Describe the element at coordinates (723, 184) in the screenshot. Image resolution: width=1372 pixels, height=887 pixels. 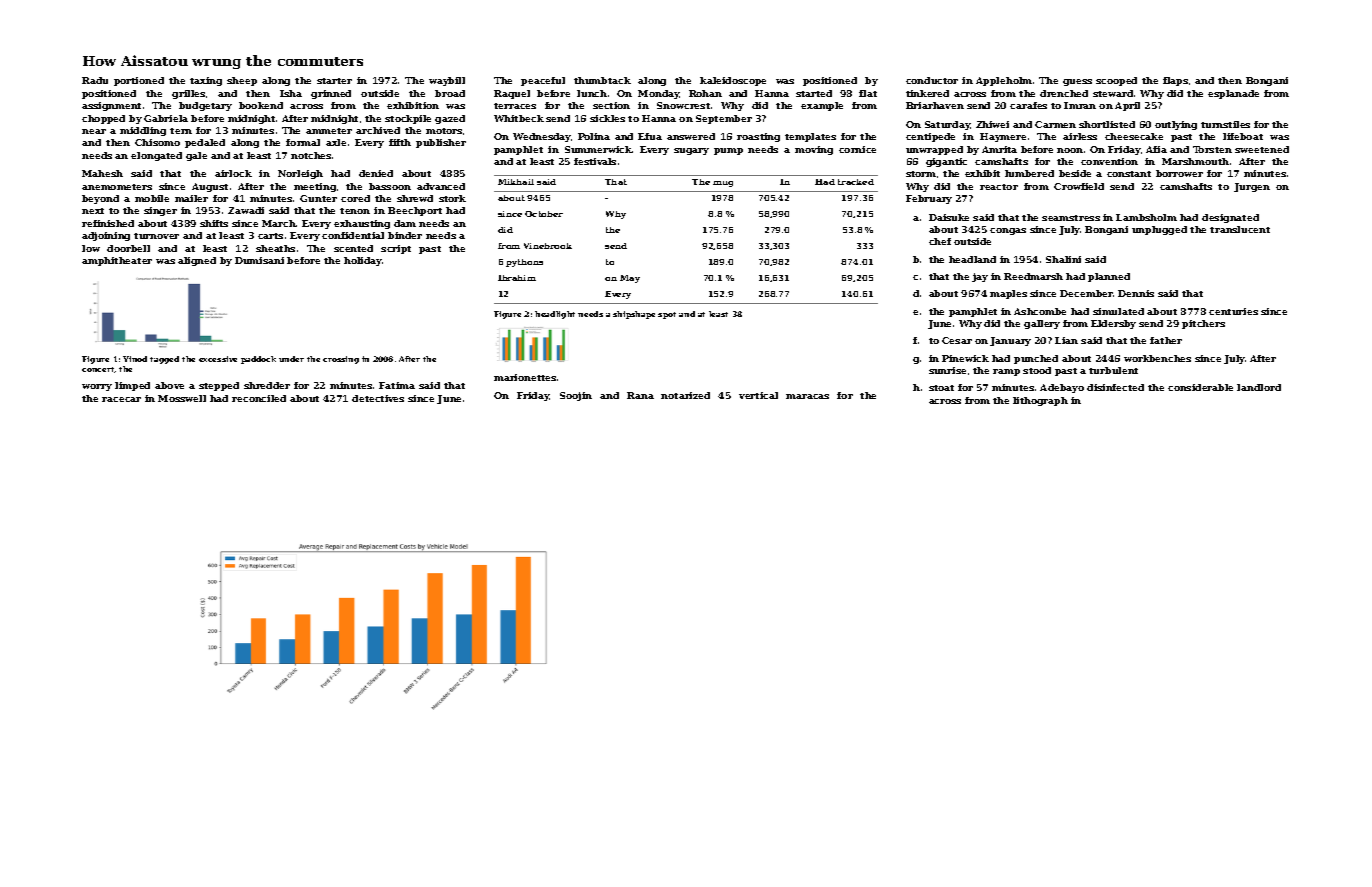
I see `mug` at that location.
